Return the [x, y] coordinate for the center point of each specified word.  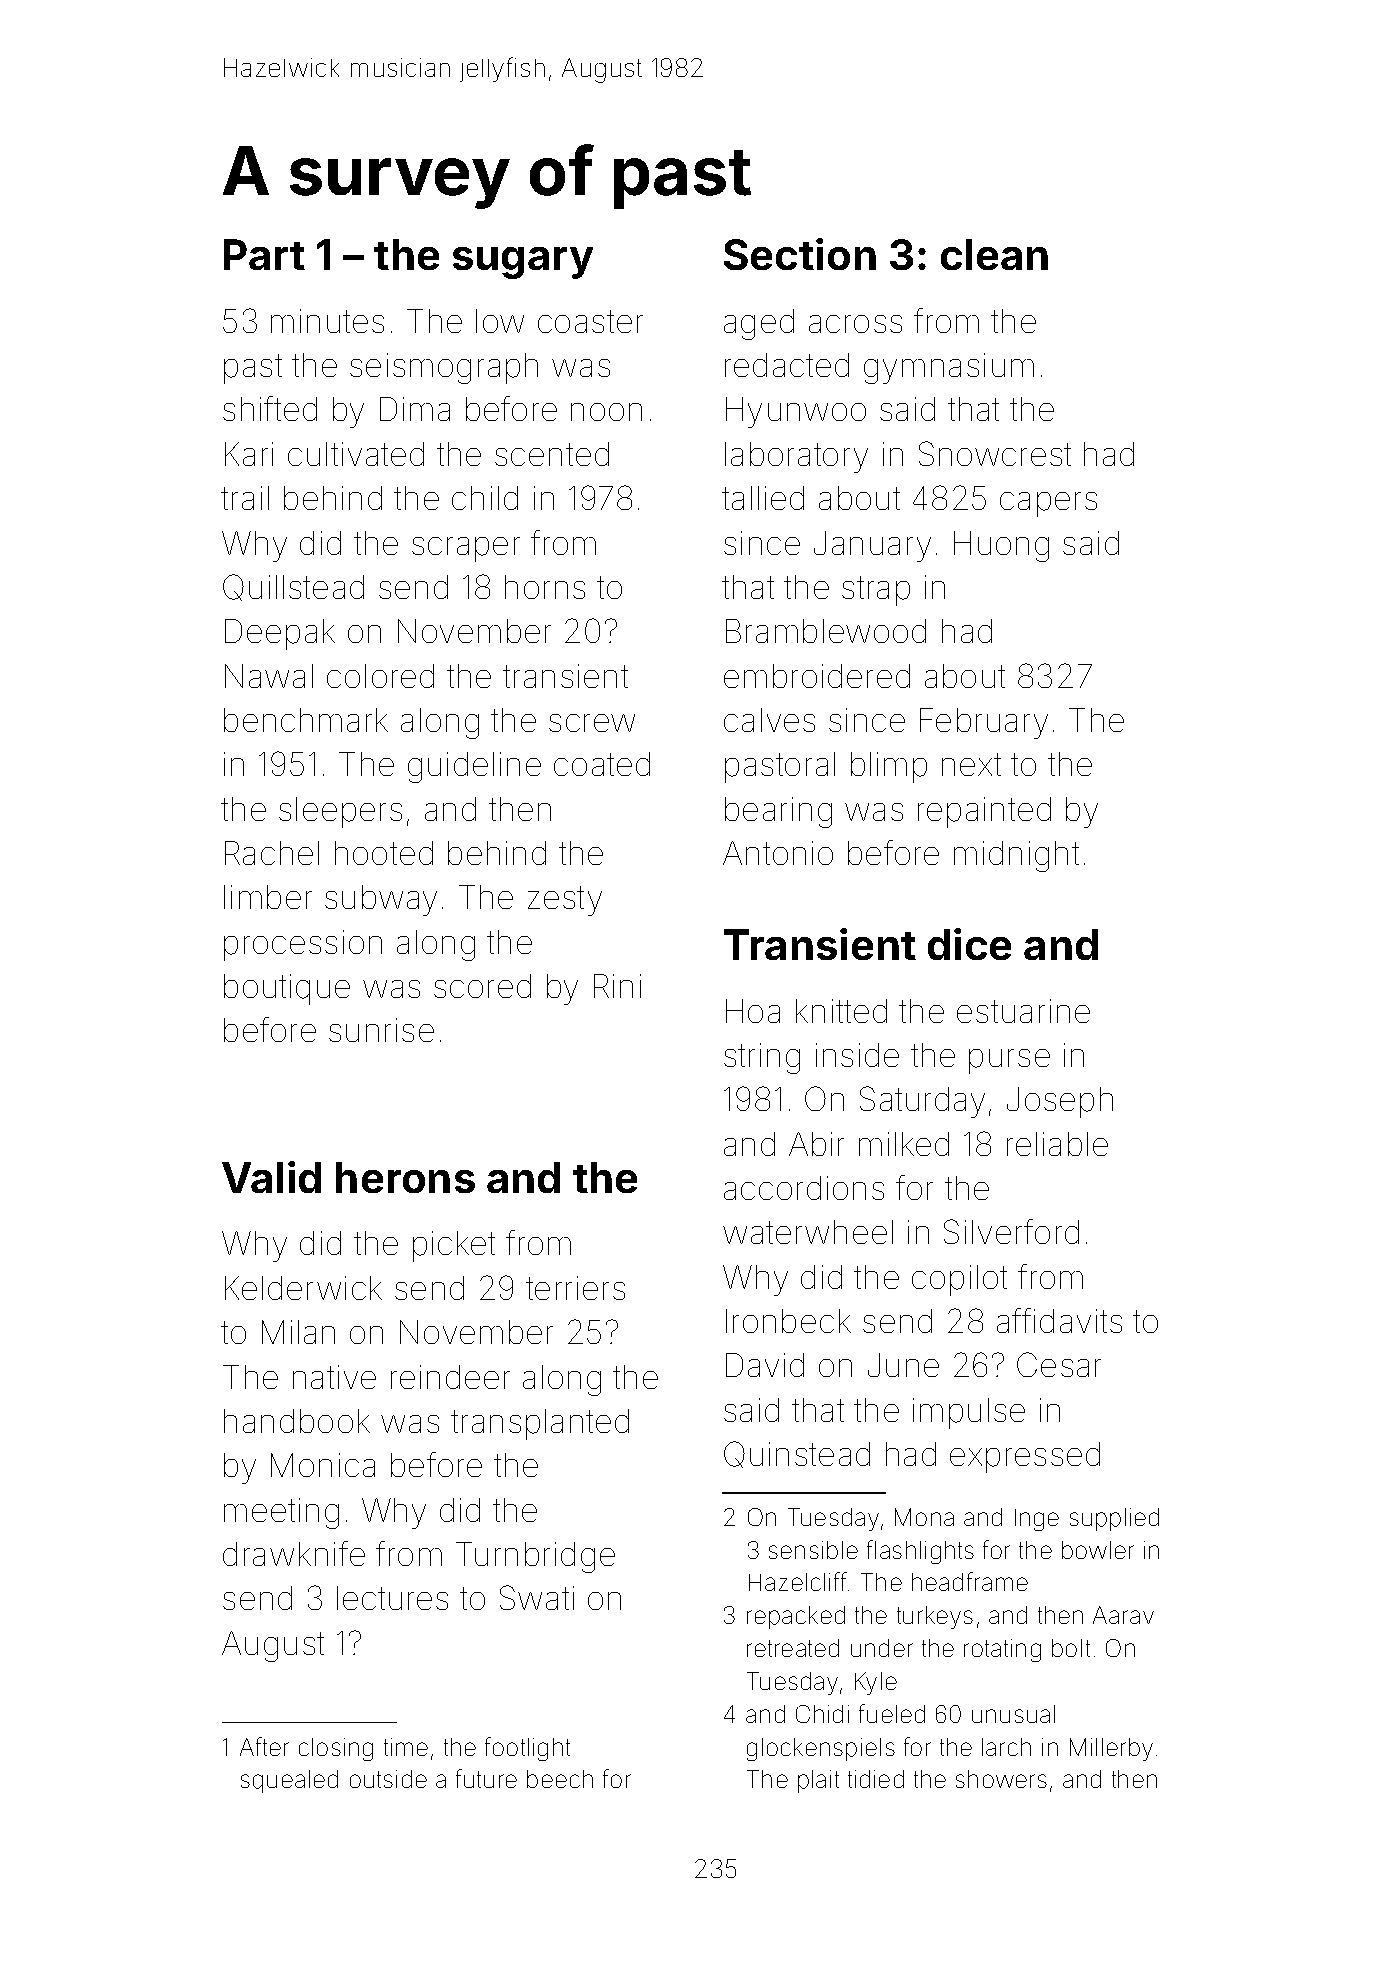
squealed [289, 1781]
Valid [271, 1177]
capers [1048, 504]
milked [904, 1144]
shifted [270, 408]
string [762, 1058]
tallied [763, 498]
